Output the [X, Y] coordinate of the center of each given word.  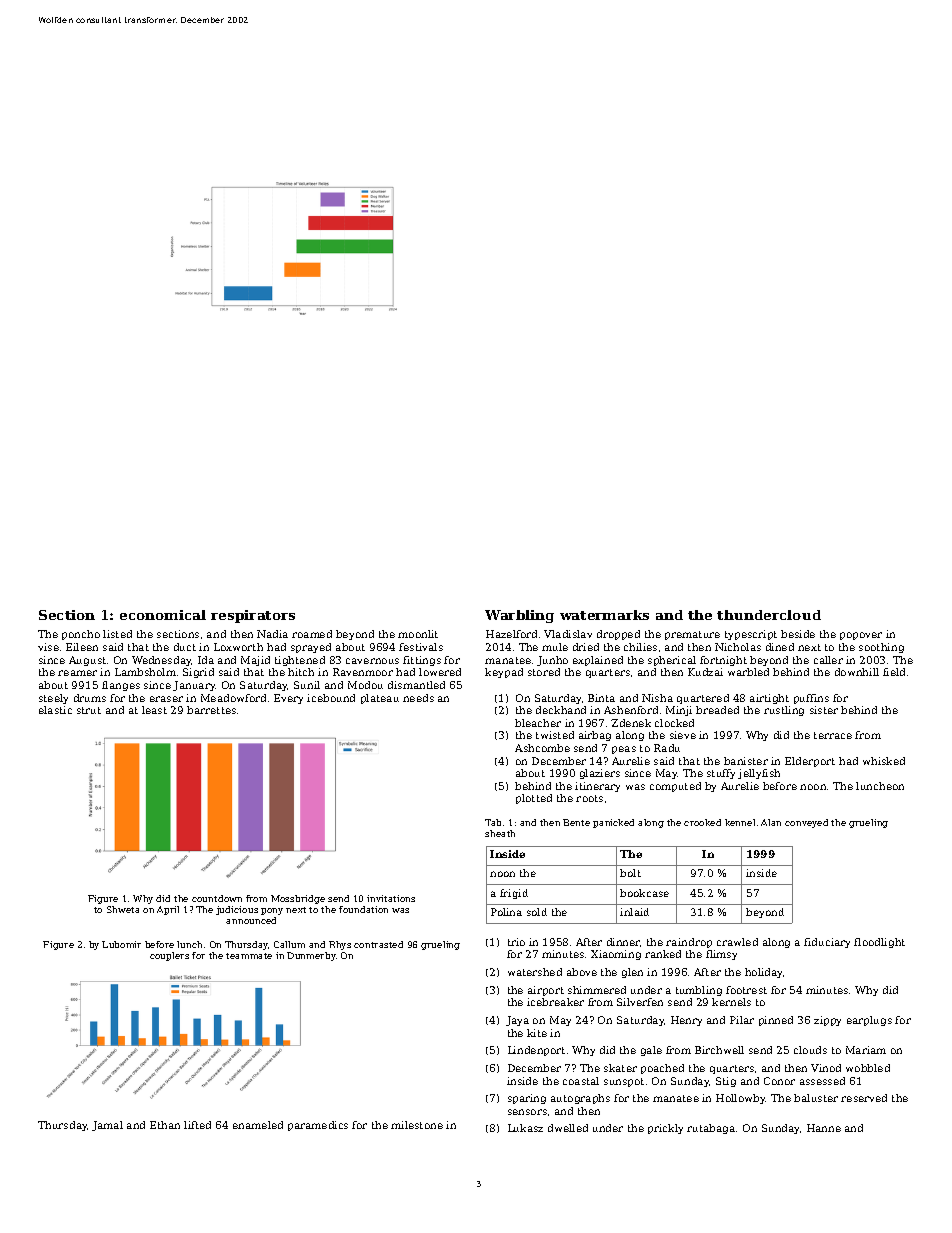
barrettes [211, 710]
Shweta [123, 909]
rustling [784, 711]
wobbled [868, 1068]
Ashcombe [542, 748]
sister [824, 710]
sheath [500, 833]
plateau [380, 699]
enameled [258, 1125]
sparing [527, 1099]
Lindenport [536, 1051]
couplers [169, 956]
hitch [301, 672]
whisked [884, 761]
